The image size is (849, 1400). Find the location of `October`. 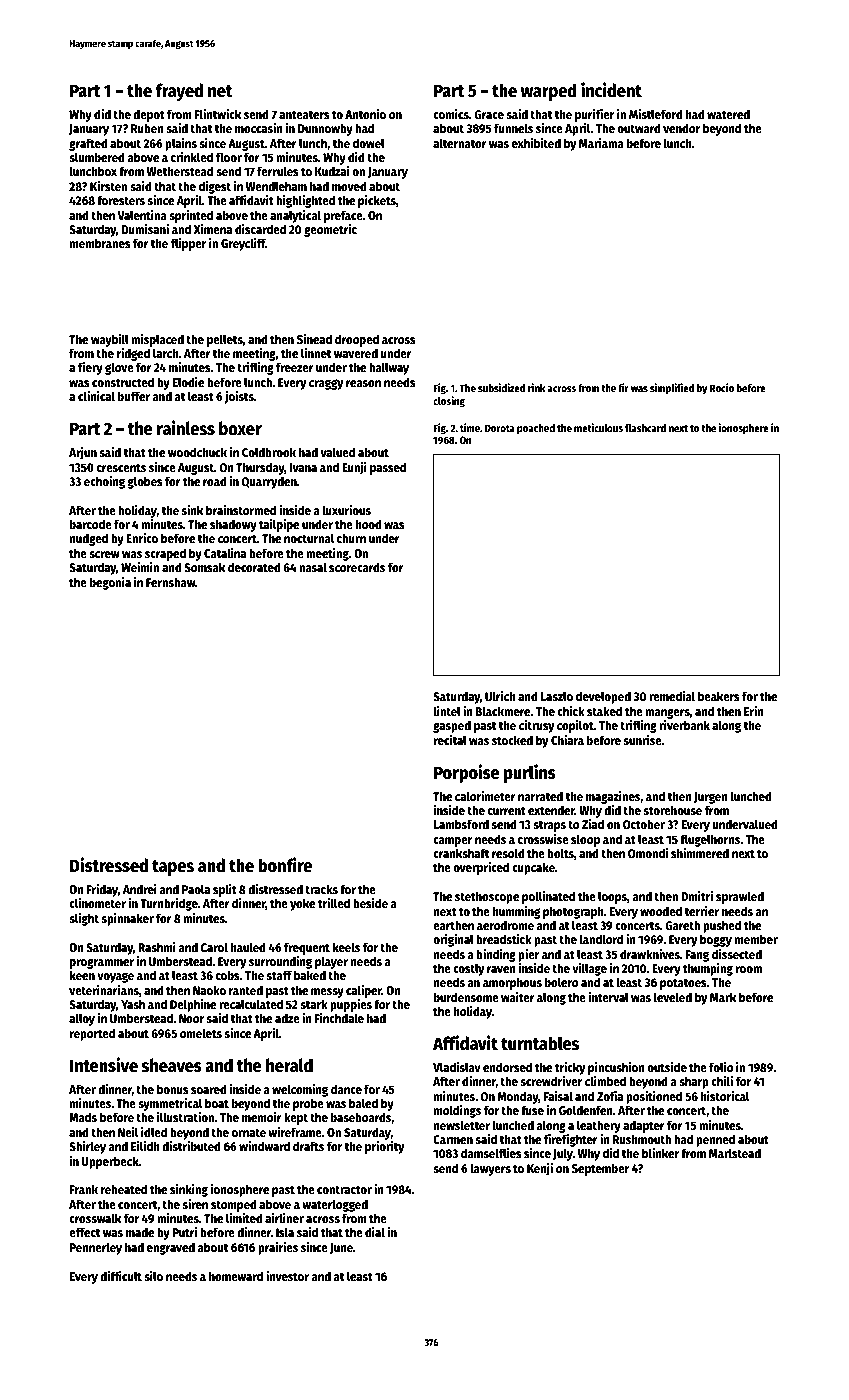

October is located at coordinates (644, 824).
